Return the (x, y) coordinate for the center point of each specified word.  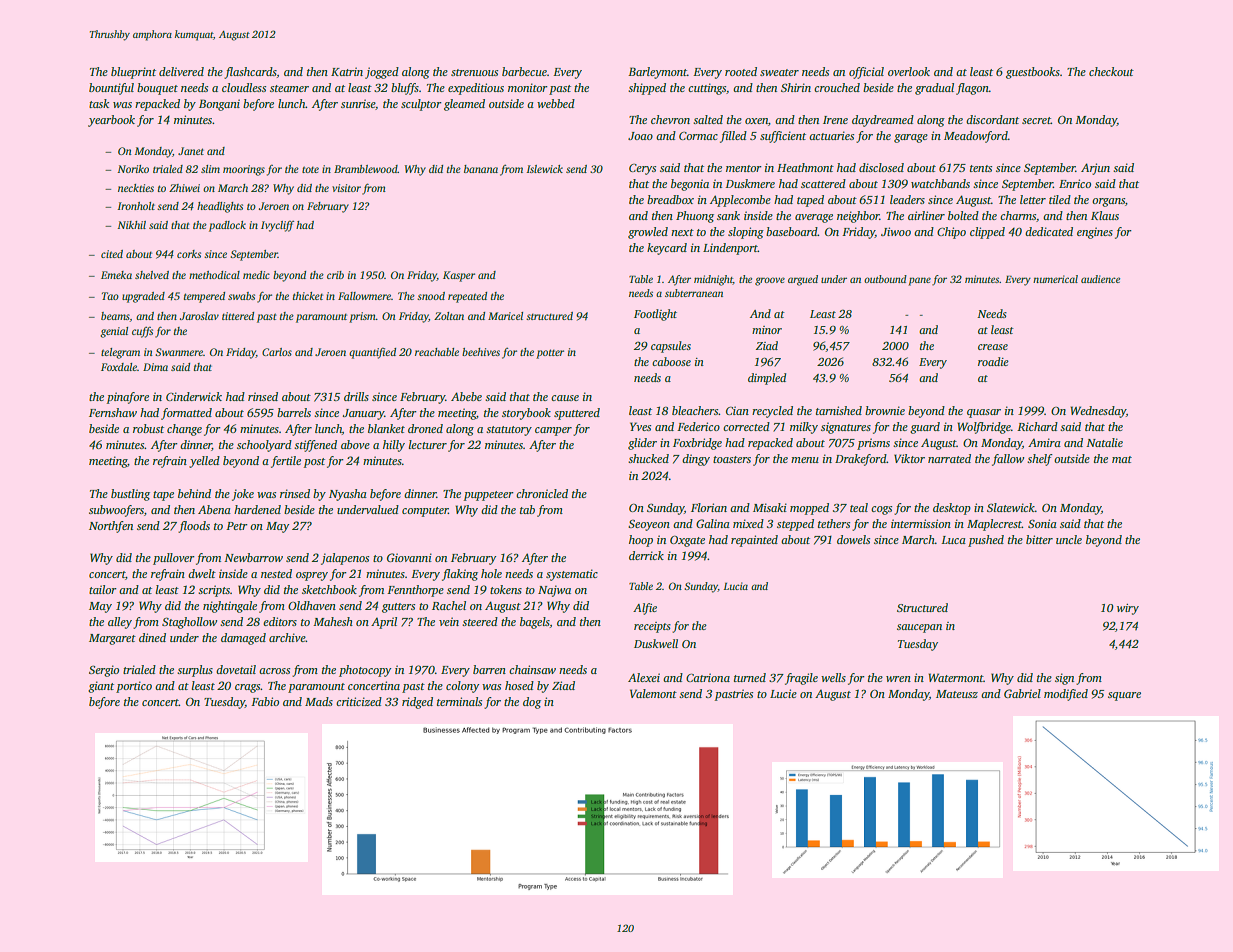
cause (565, 398)
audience (1100, 279)
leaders (907, 199)
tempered (204, 297)
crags (248, 688)
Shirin (796, 87)
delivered (181, 71)
